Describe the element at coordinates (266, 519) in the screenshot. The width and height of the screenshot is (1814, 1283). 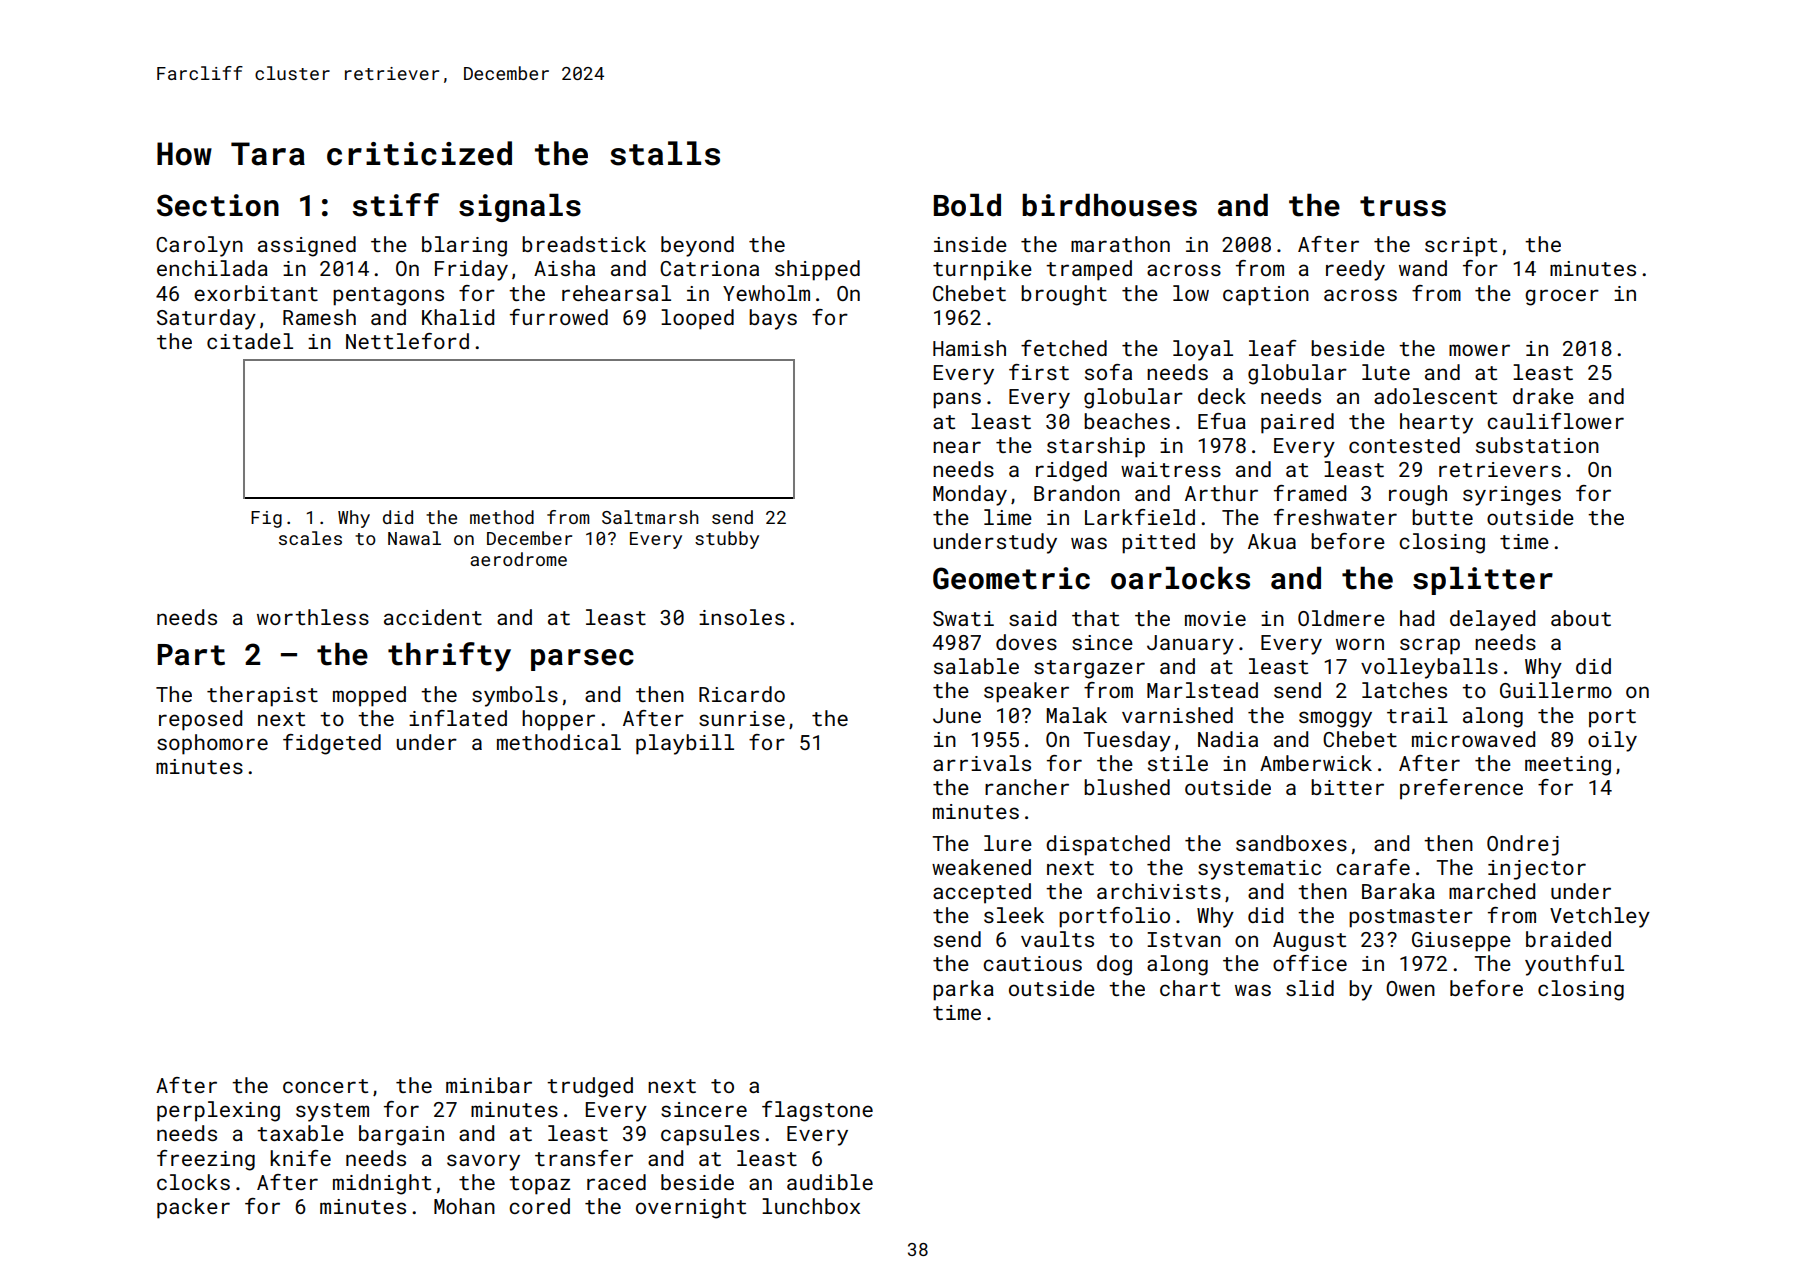
I see `Fig` at that location.
